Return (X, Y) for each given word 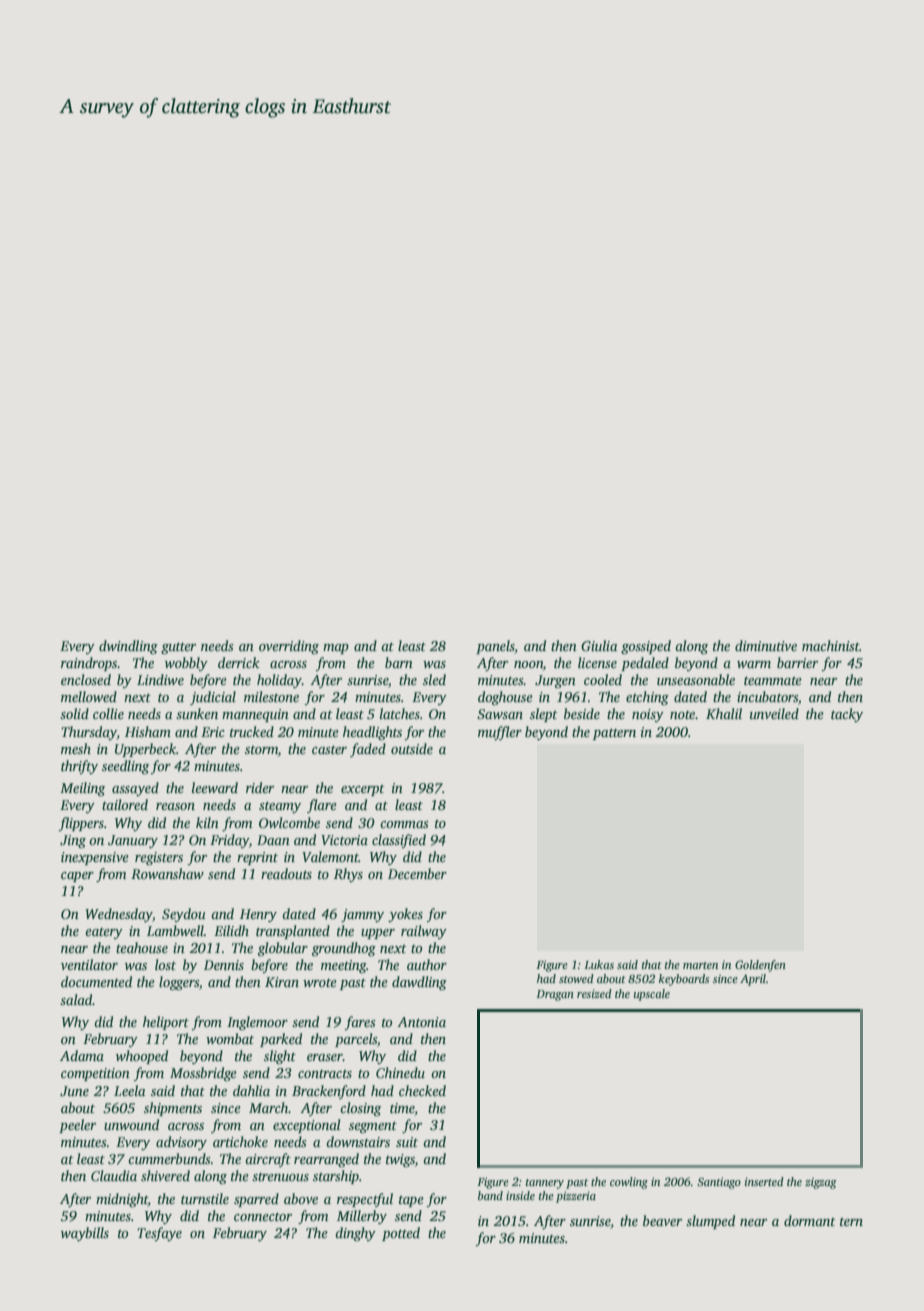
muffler (500, 733)
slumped (710, 1222)
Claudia (114, 1175)
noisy (648, 715)
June (74, 1091)
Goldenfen (760, 966)
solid (74, 713)
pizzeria (576, 1197)
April (753, 980)
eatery (104, 933)
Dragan (555, 995)
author (427, 964)
